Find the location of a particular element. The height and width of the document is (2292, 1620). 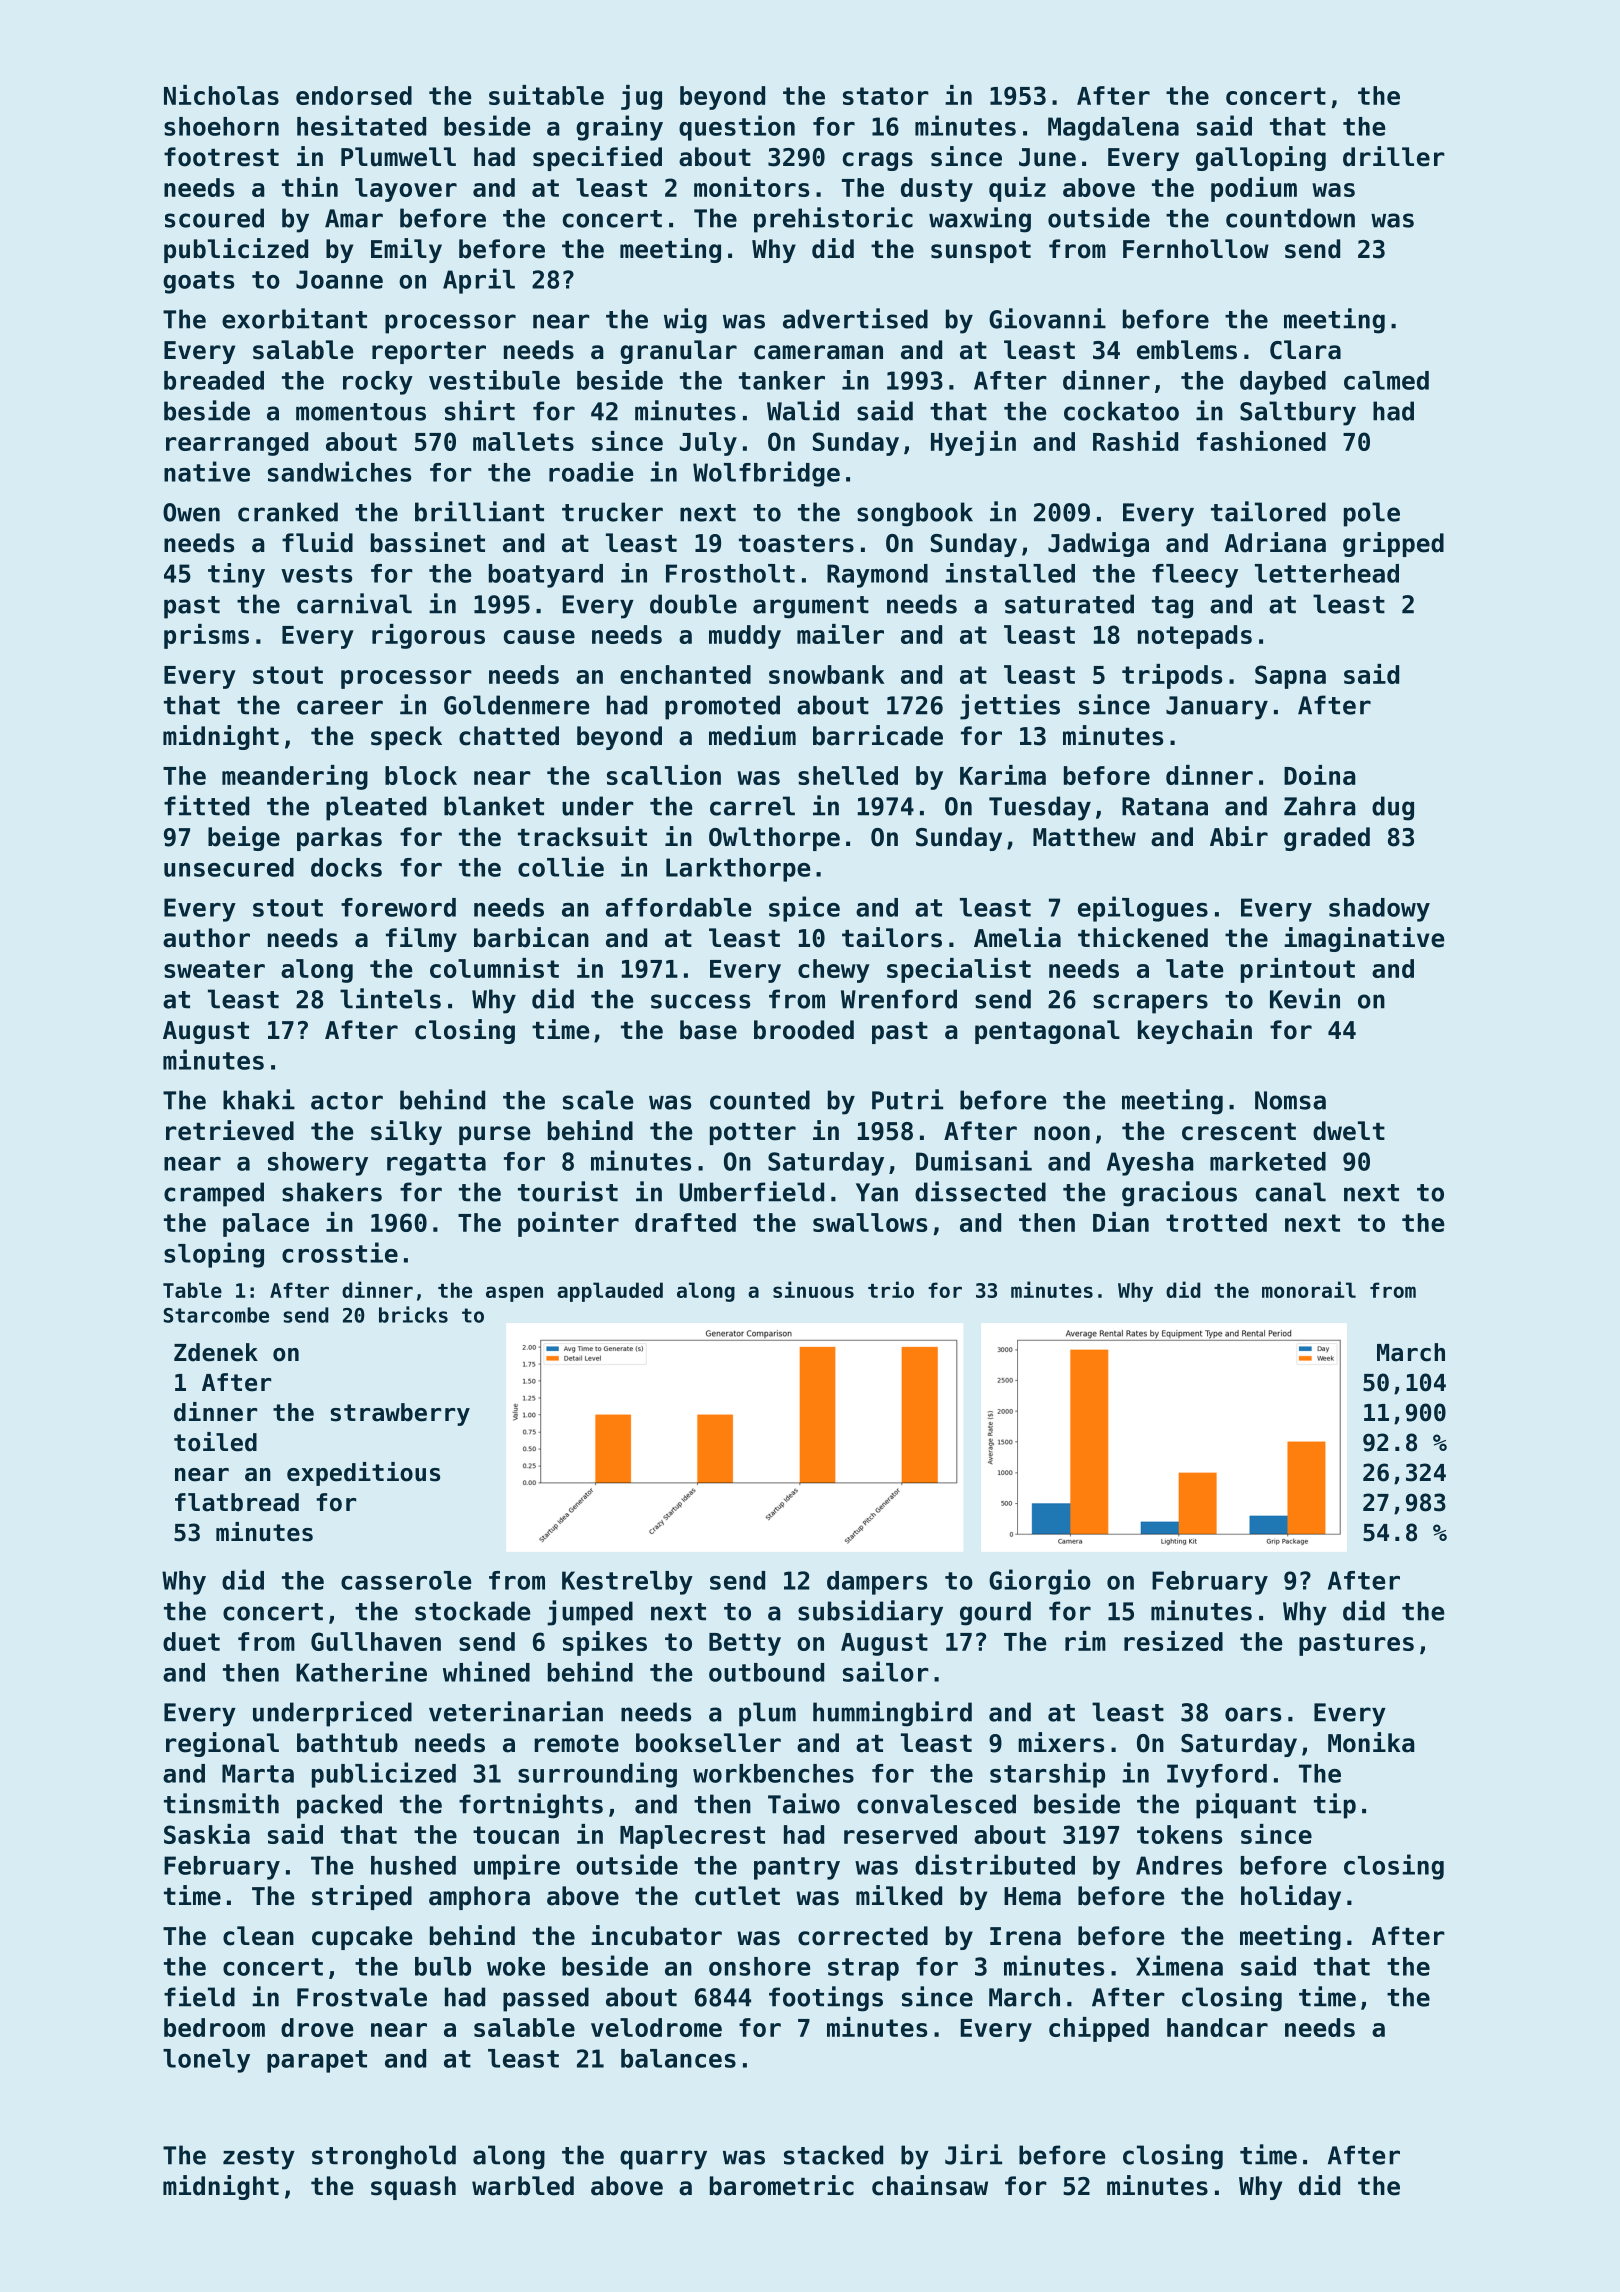

footrest is located at coordinates (221, 157).
